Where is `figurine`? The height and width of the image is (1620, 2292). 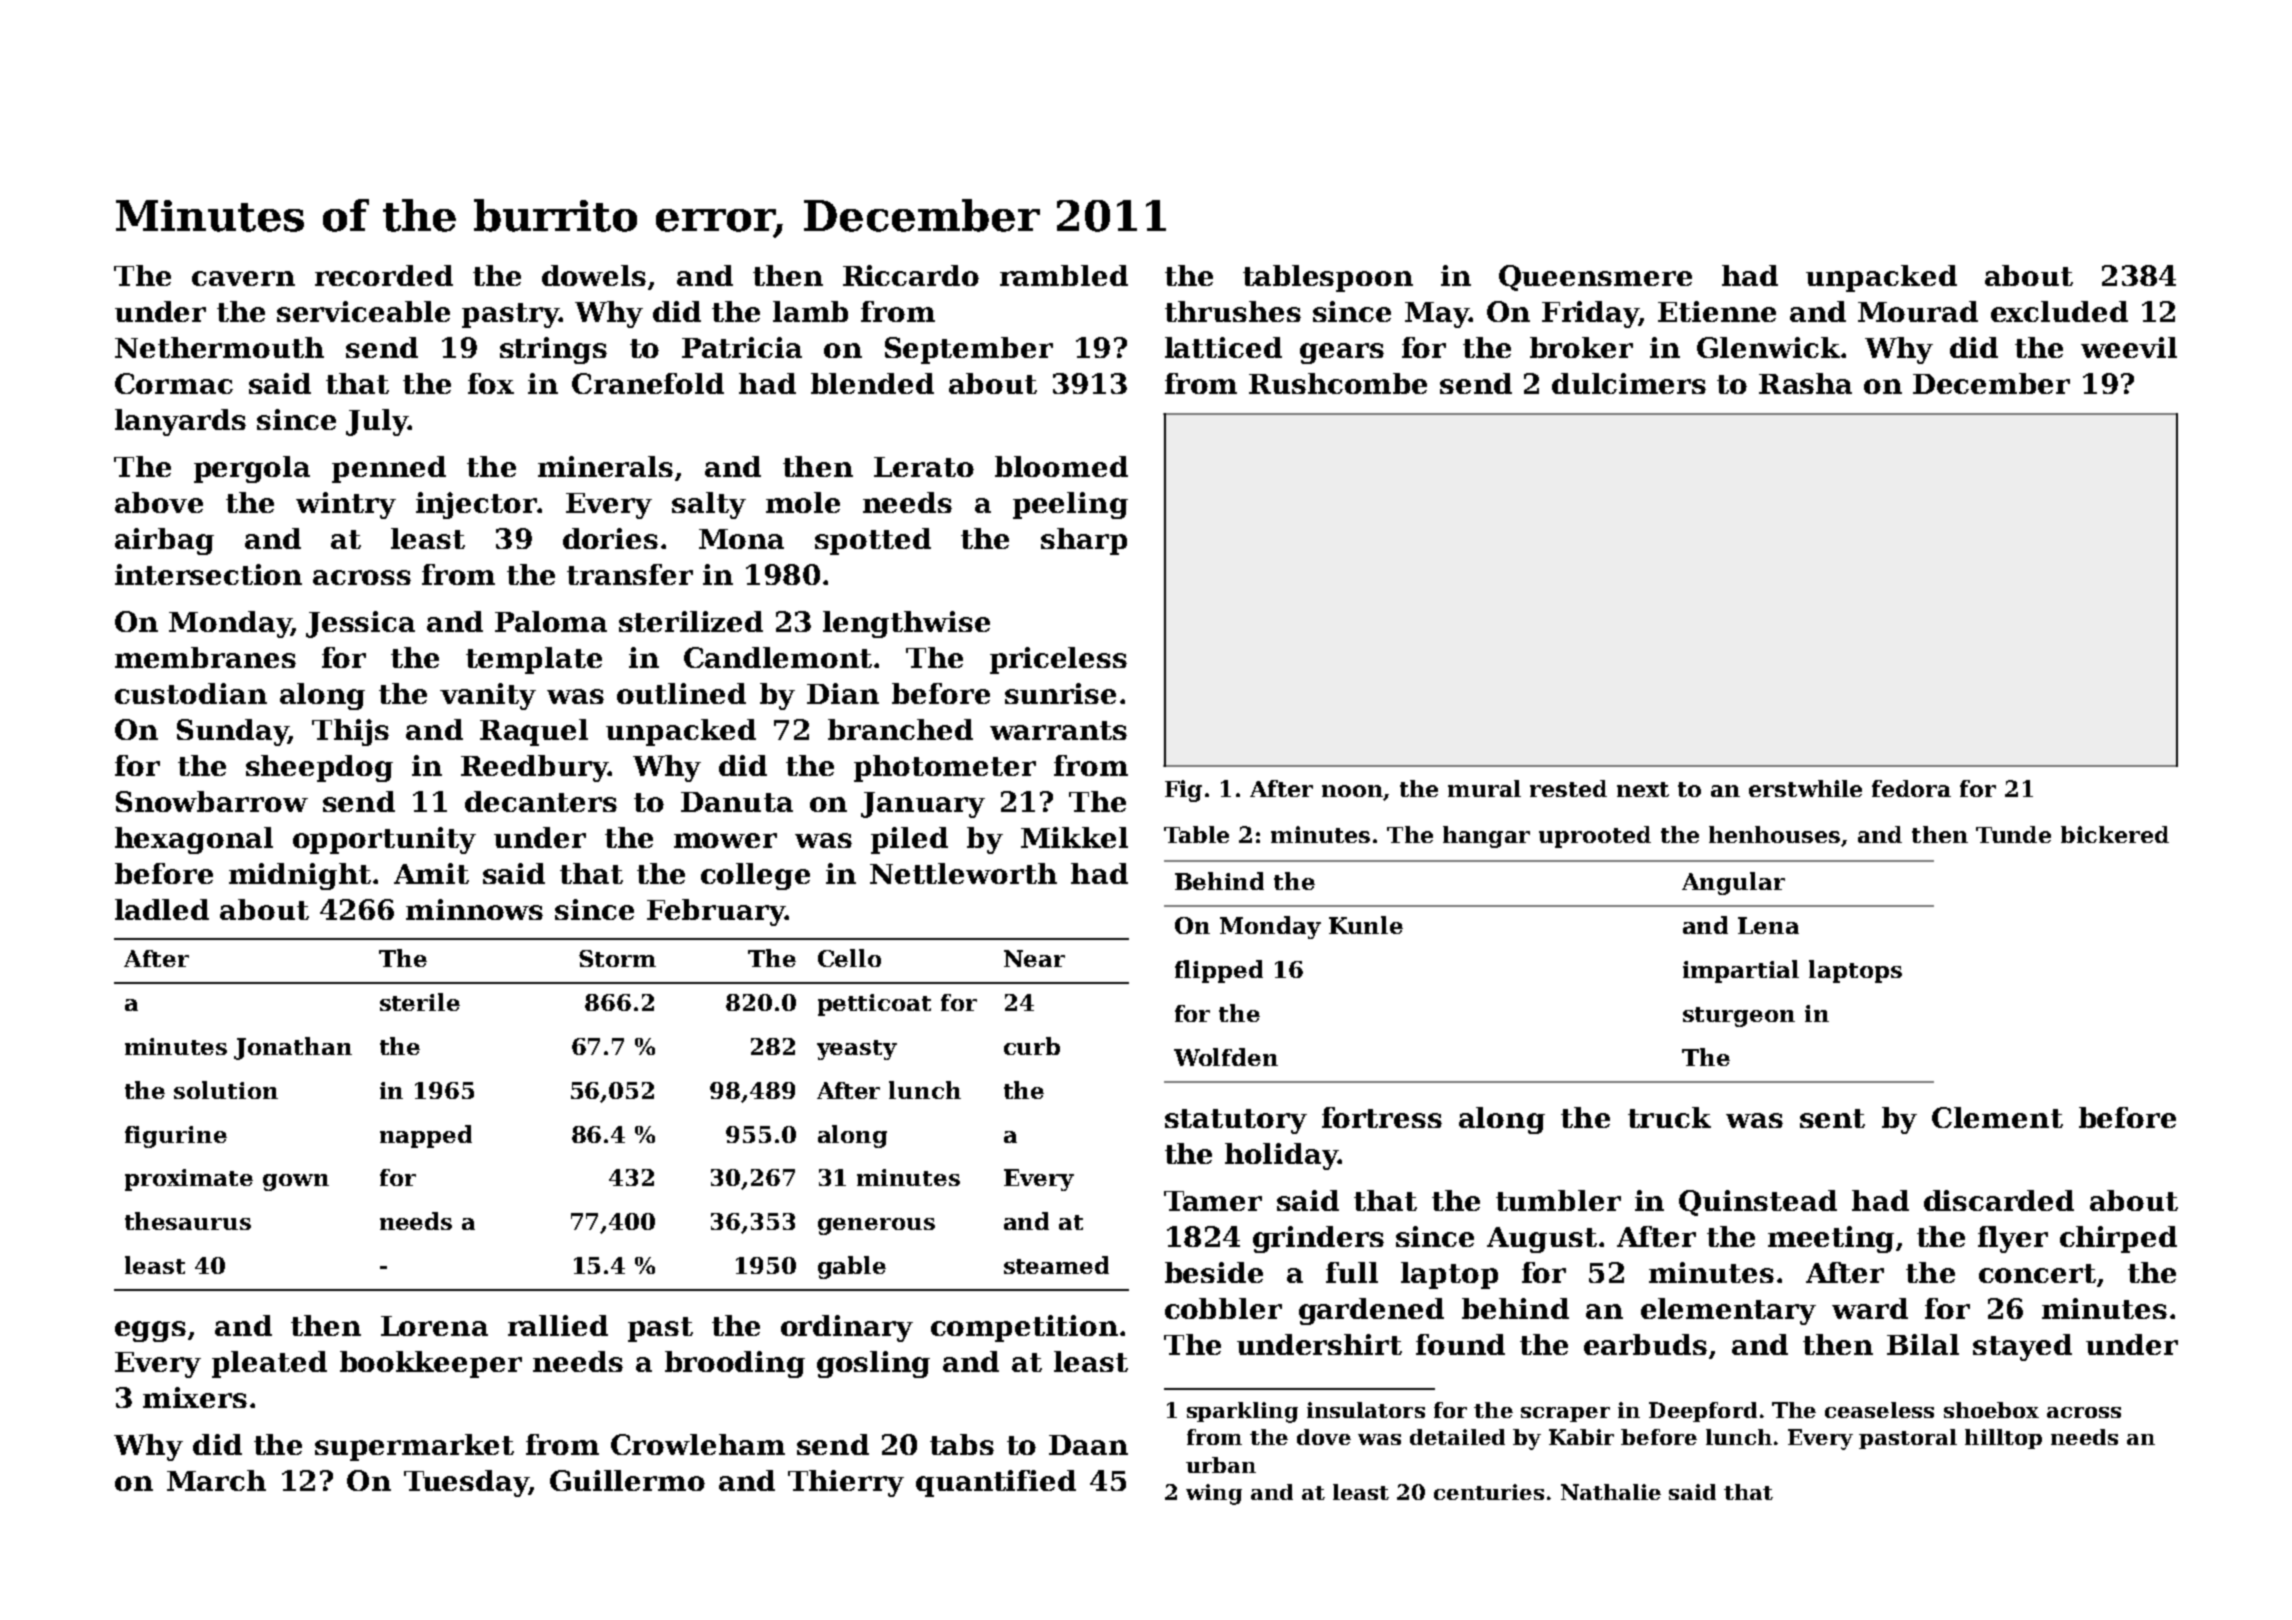
figurine is located at coordinates (176, 1137).
